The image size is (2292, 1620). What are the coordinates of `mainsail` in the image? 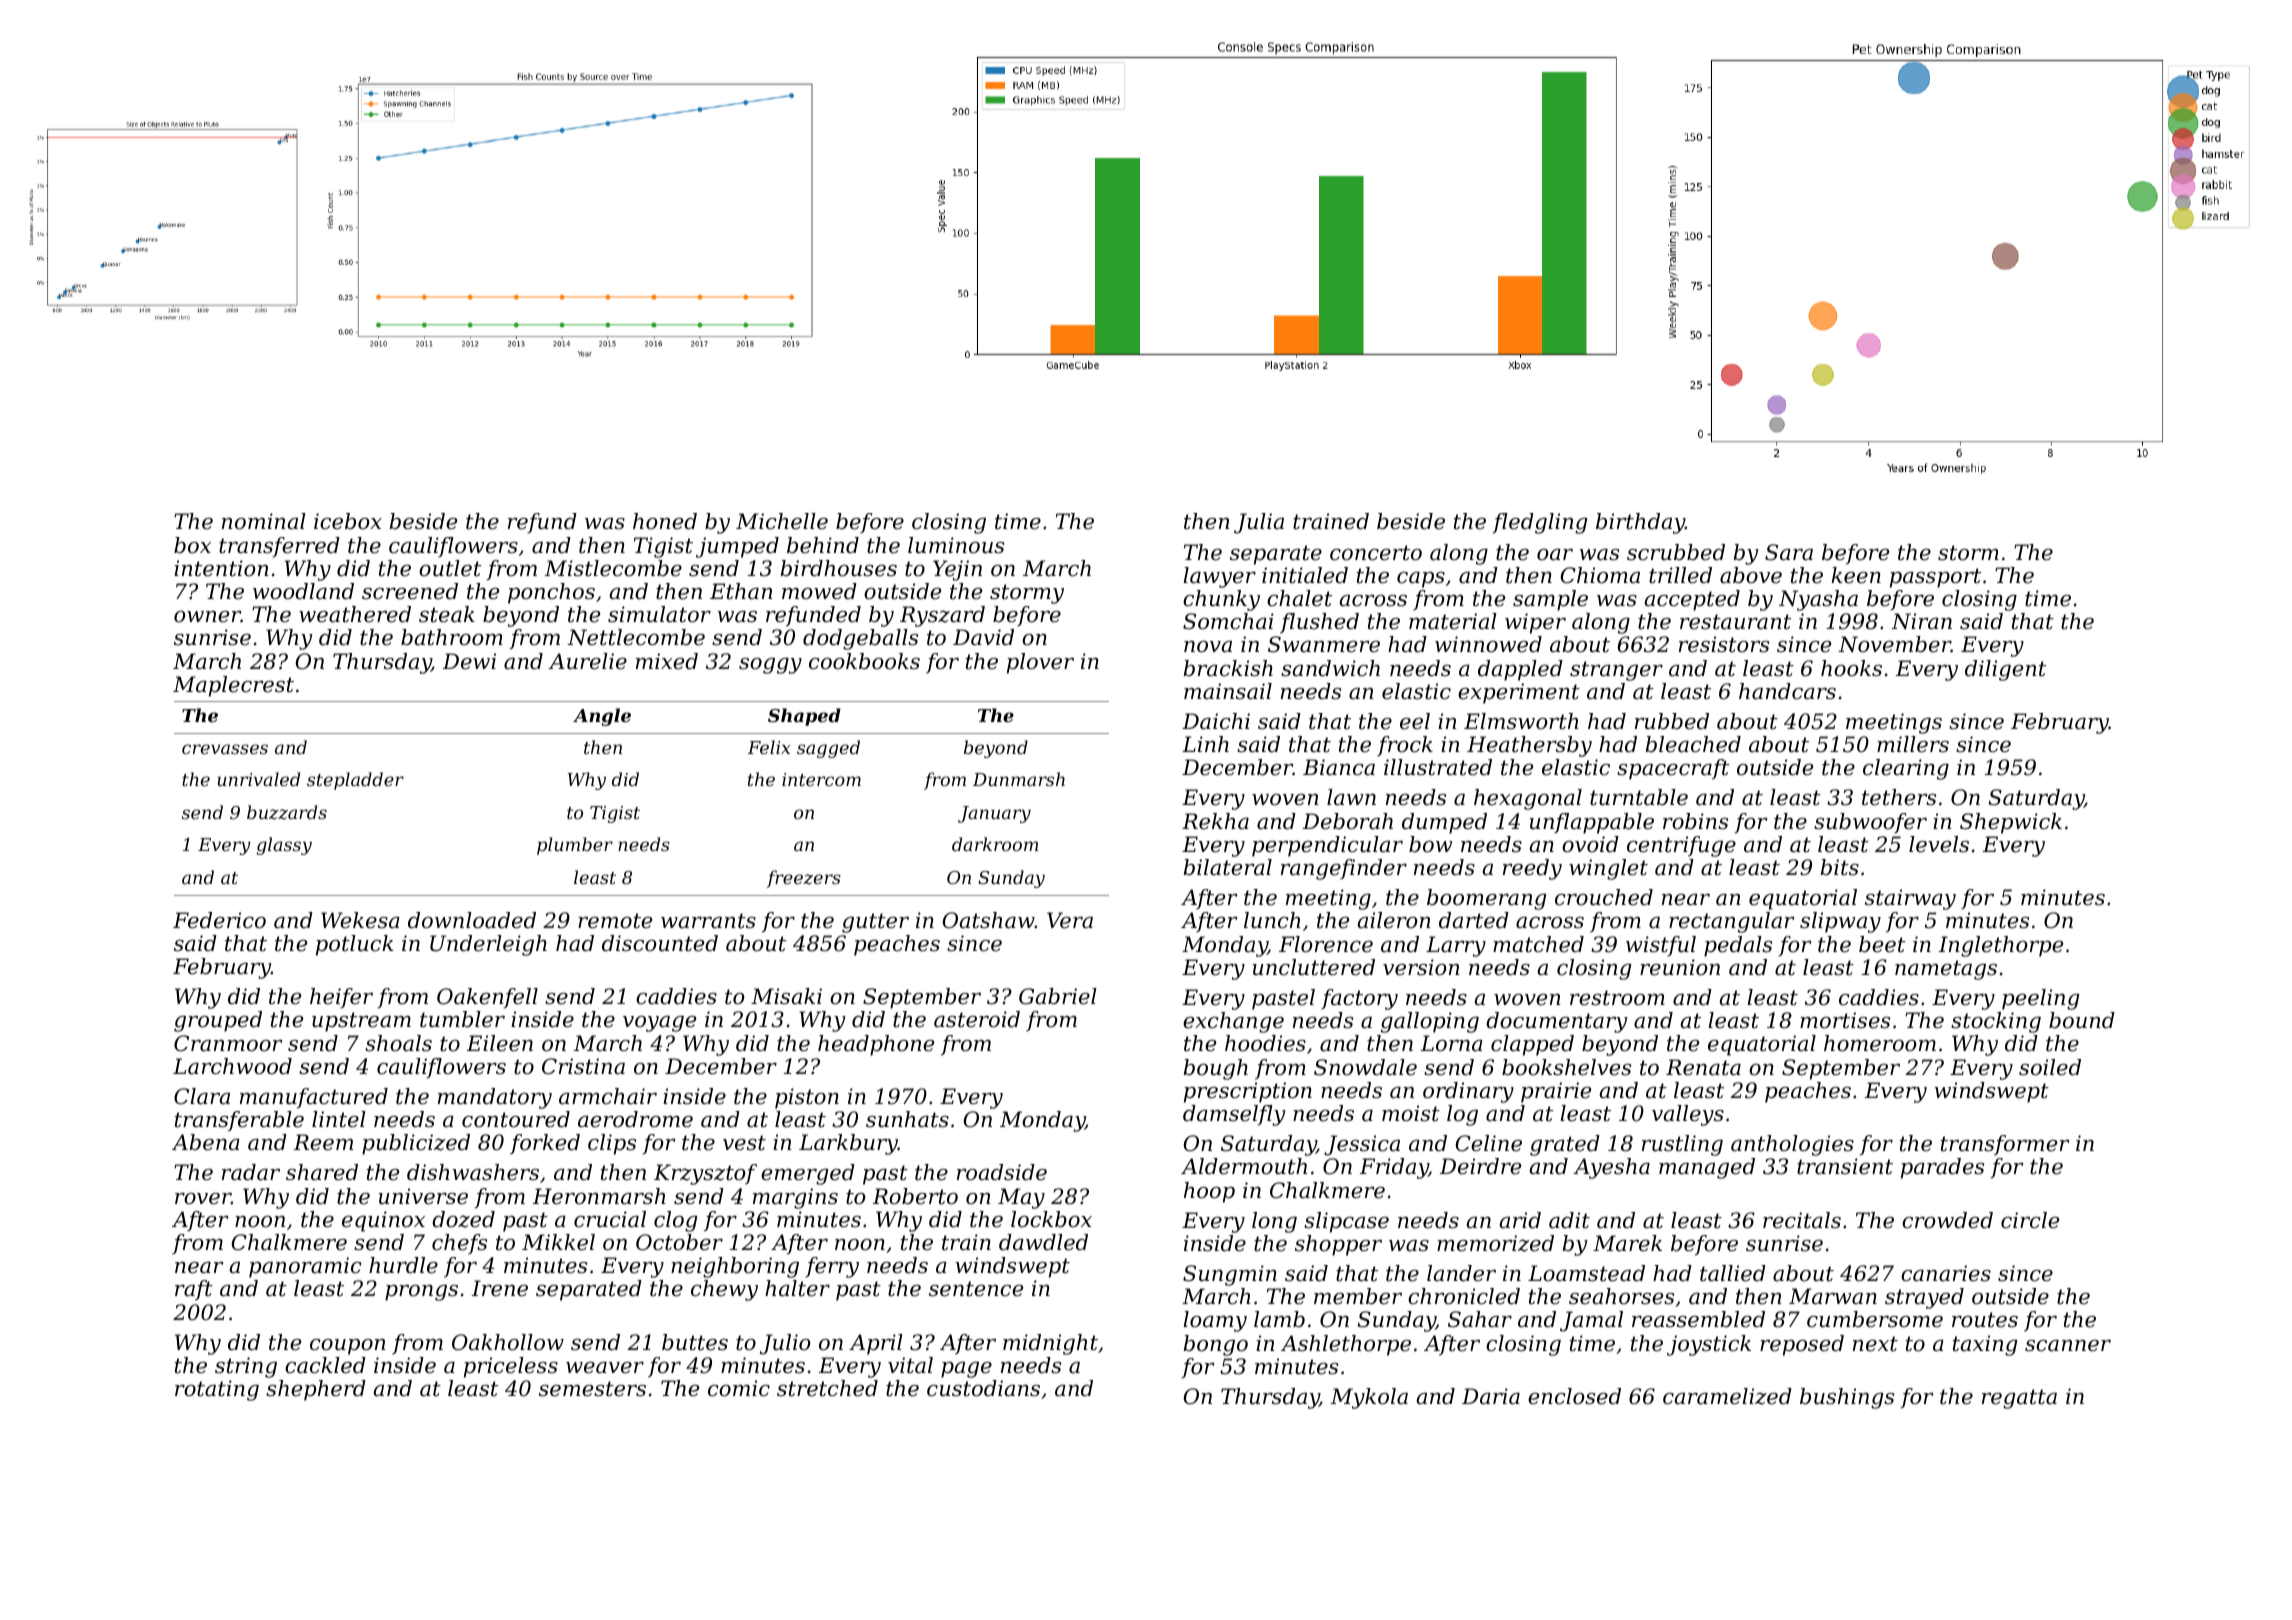 It's located at (1228, 691).
